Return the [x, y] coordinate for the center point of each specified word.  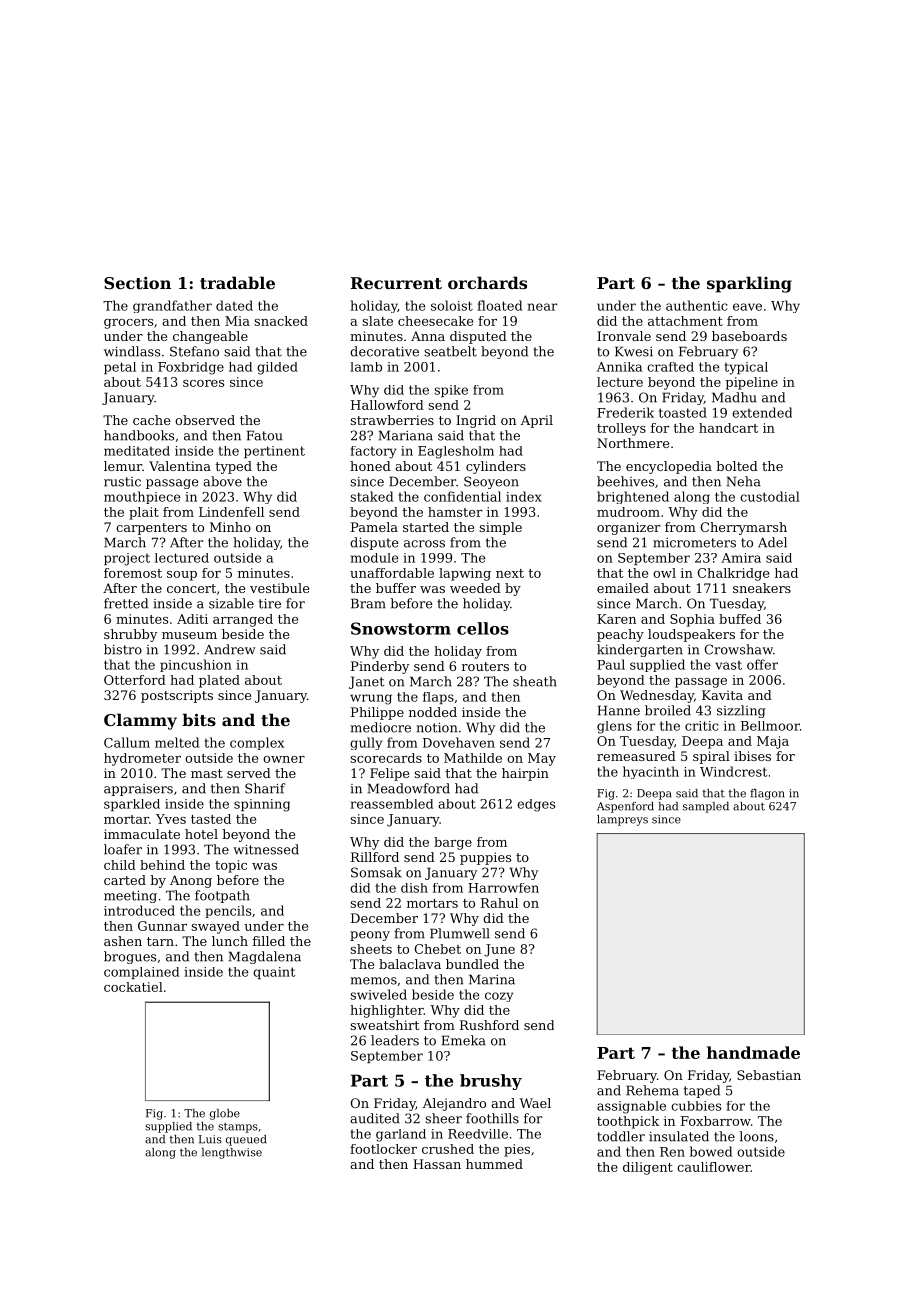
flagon [767, 794]
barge [453, 843]
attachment [685, 321]
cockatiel [133, 987]
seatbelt [451, 351]
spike [451, 391]
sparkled [132, 805]
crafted [670, 367]
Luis [210, 1139]
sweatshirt [384, 1025]
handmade [753, 1052]
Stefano [194, 351]
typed [233, 467]
